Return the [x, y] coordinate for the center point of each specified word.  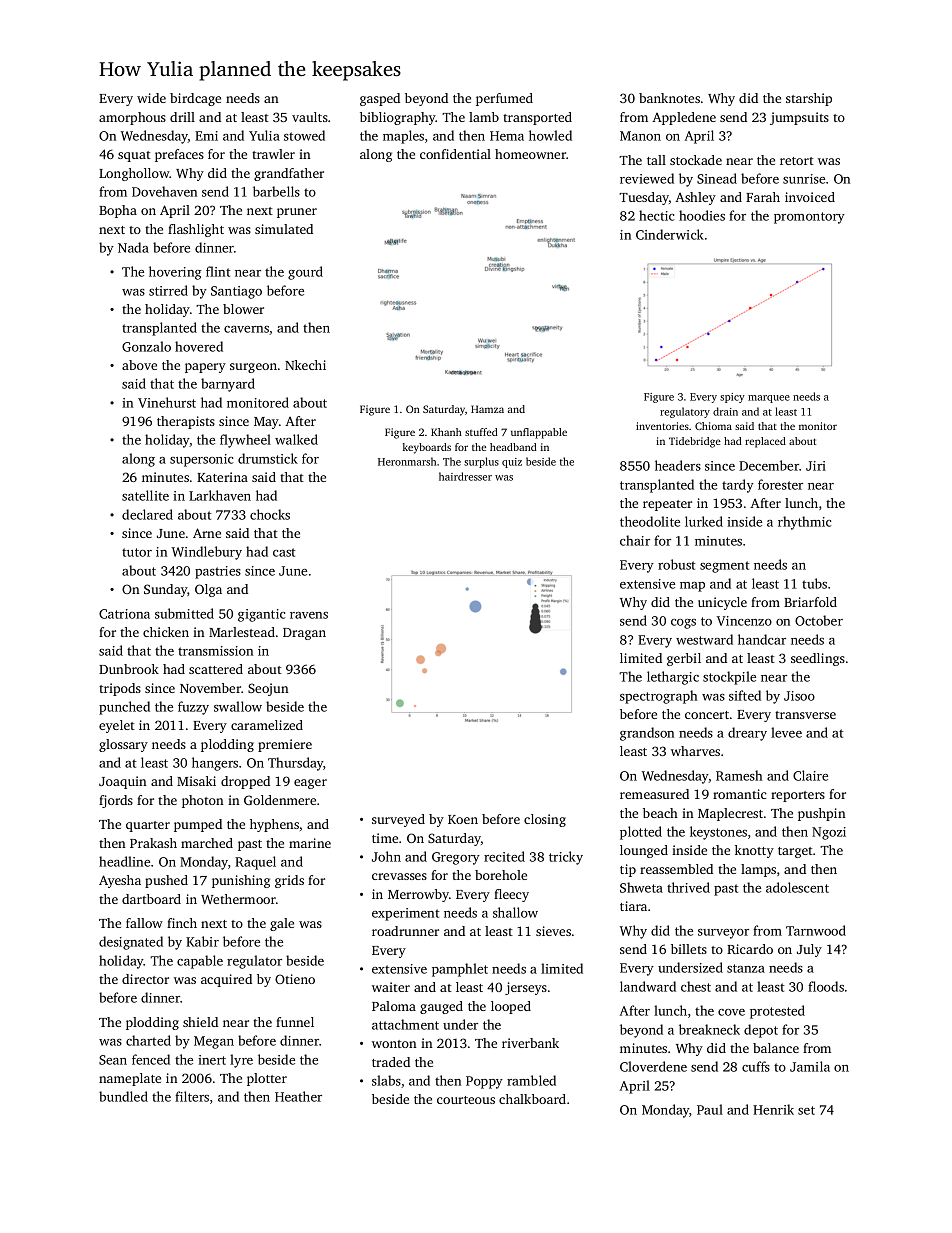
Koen [463, 819]
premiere [285, 745]
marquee [769, 399]
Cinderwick [670, 234]
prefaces [179, 155]
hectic [657, 215]
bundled [123, 1096]
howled [550, 135]
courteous [466, 1100]
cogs [683, 624]
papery [205, 368]
